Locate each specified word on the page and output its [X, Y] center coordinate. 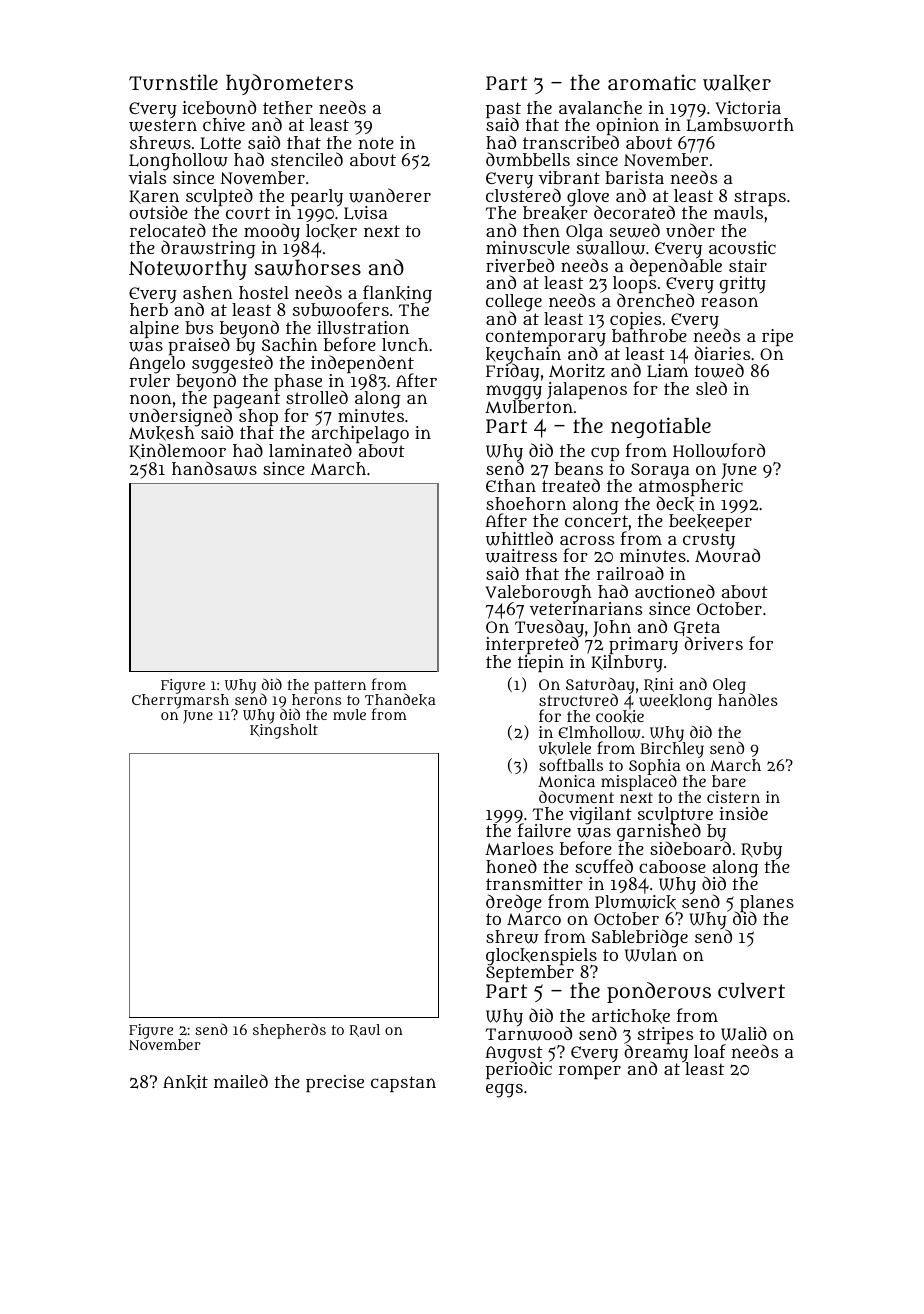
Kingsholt [284, 731]
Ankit [185, 1082]
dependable [676, 268]
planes [767, 903]
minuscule [528, 247]
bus [199, 327]
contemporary [546, 338]
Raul [365, 1030]
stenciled [307, 159]
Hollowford [719, 450]
